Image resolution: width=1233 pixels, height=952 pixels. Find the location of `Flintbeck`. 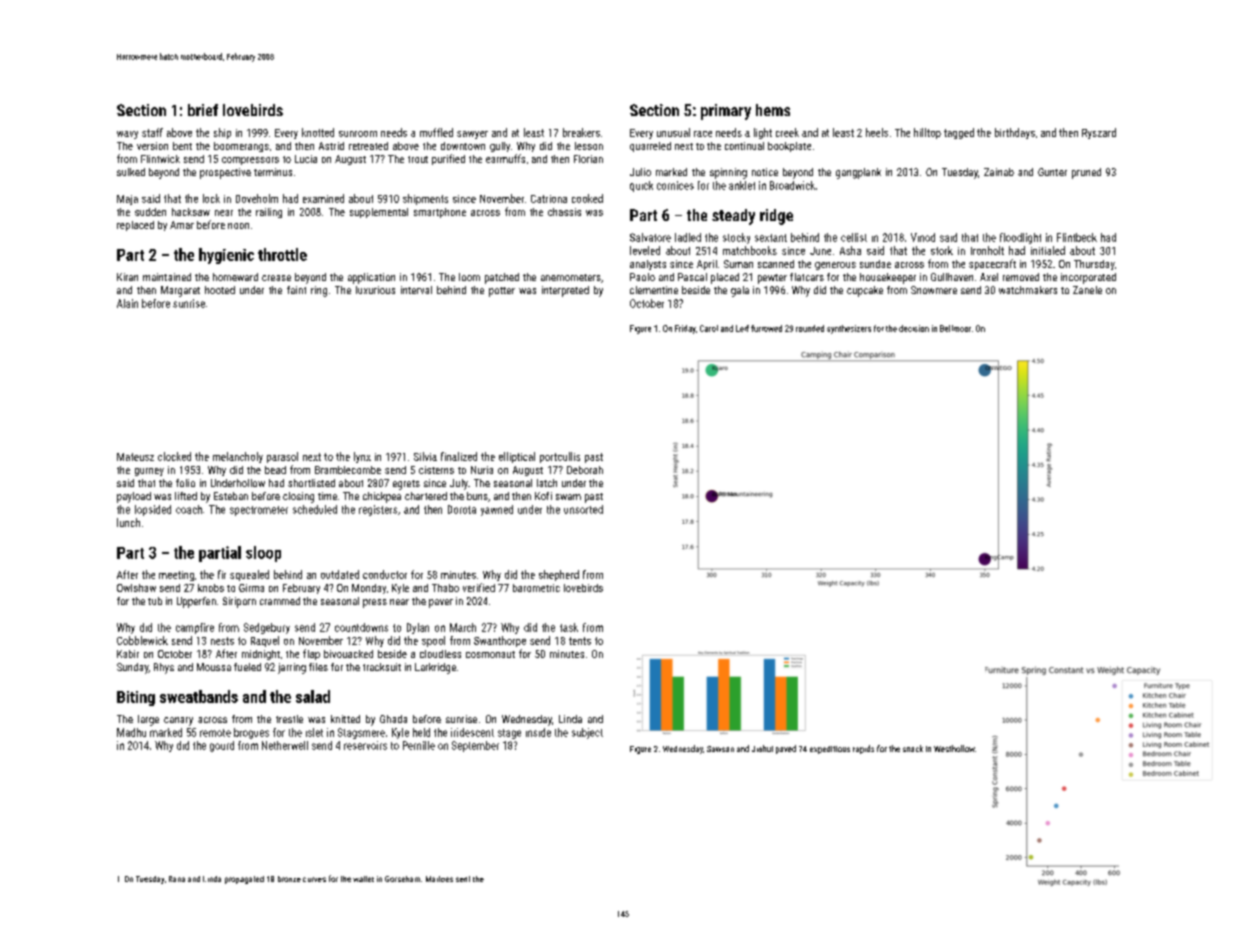

Flintbeck is located at coordinates (1077, 237).
